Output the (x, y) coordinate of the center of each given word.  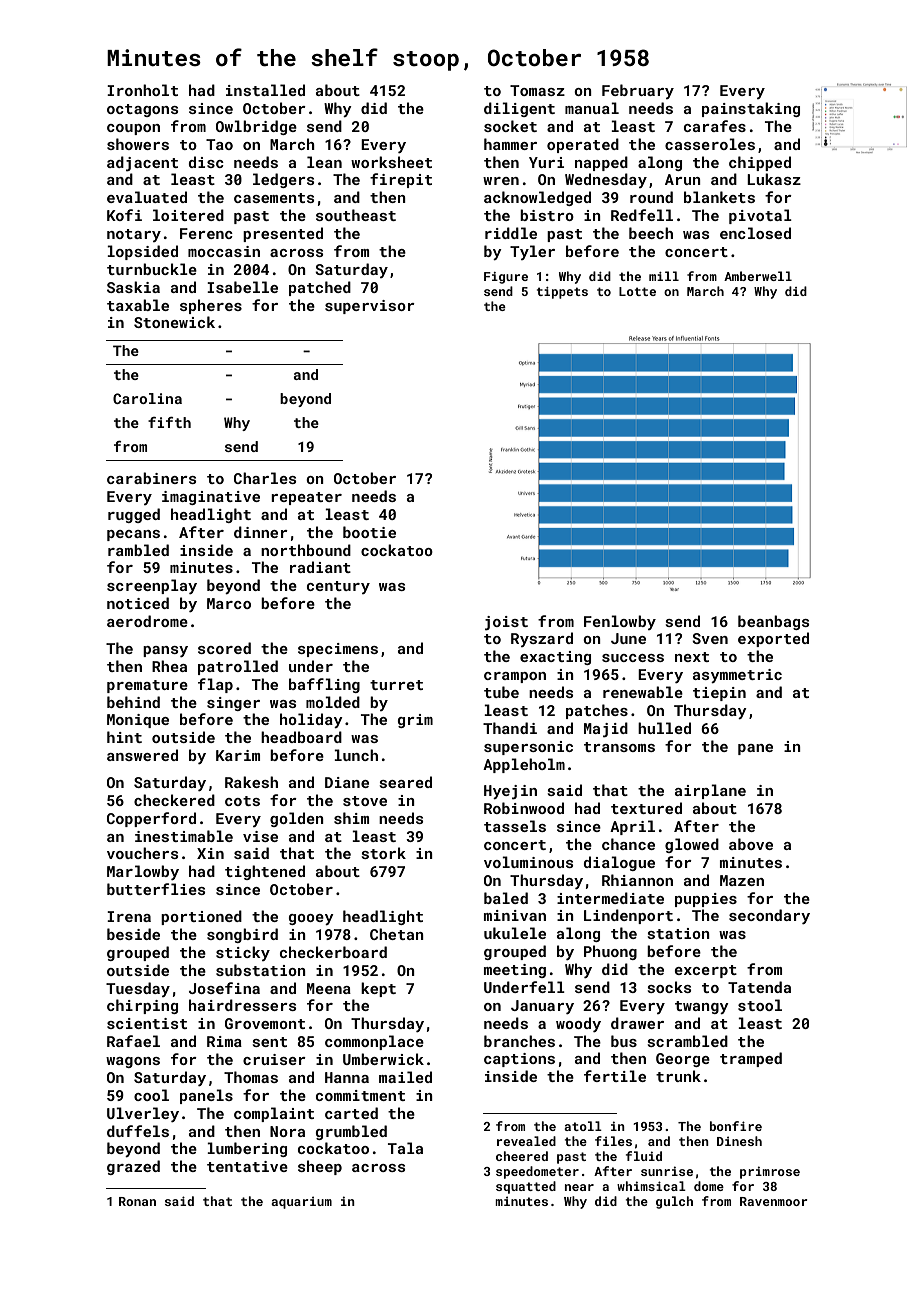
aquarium (301, 1203)
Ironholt (142, 90)
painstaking (751, 109)
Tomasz (537, 90)
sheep (320, 1167)
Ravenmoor (773, 1201)
